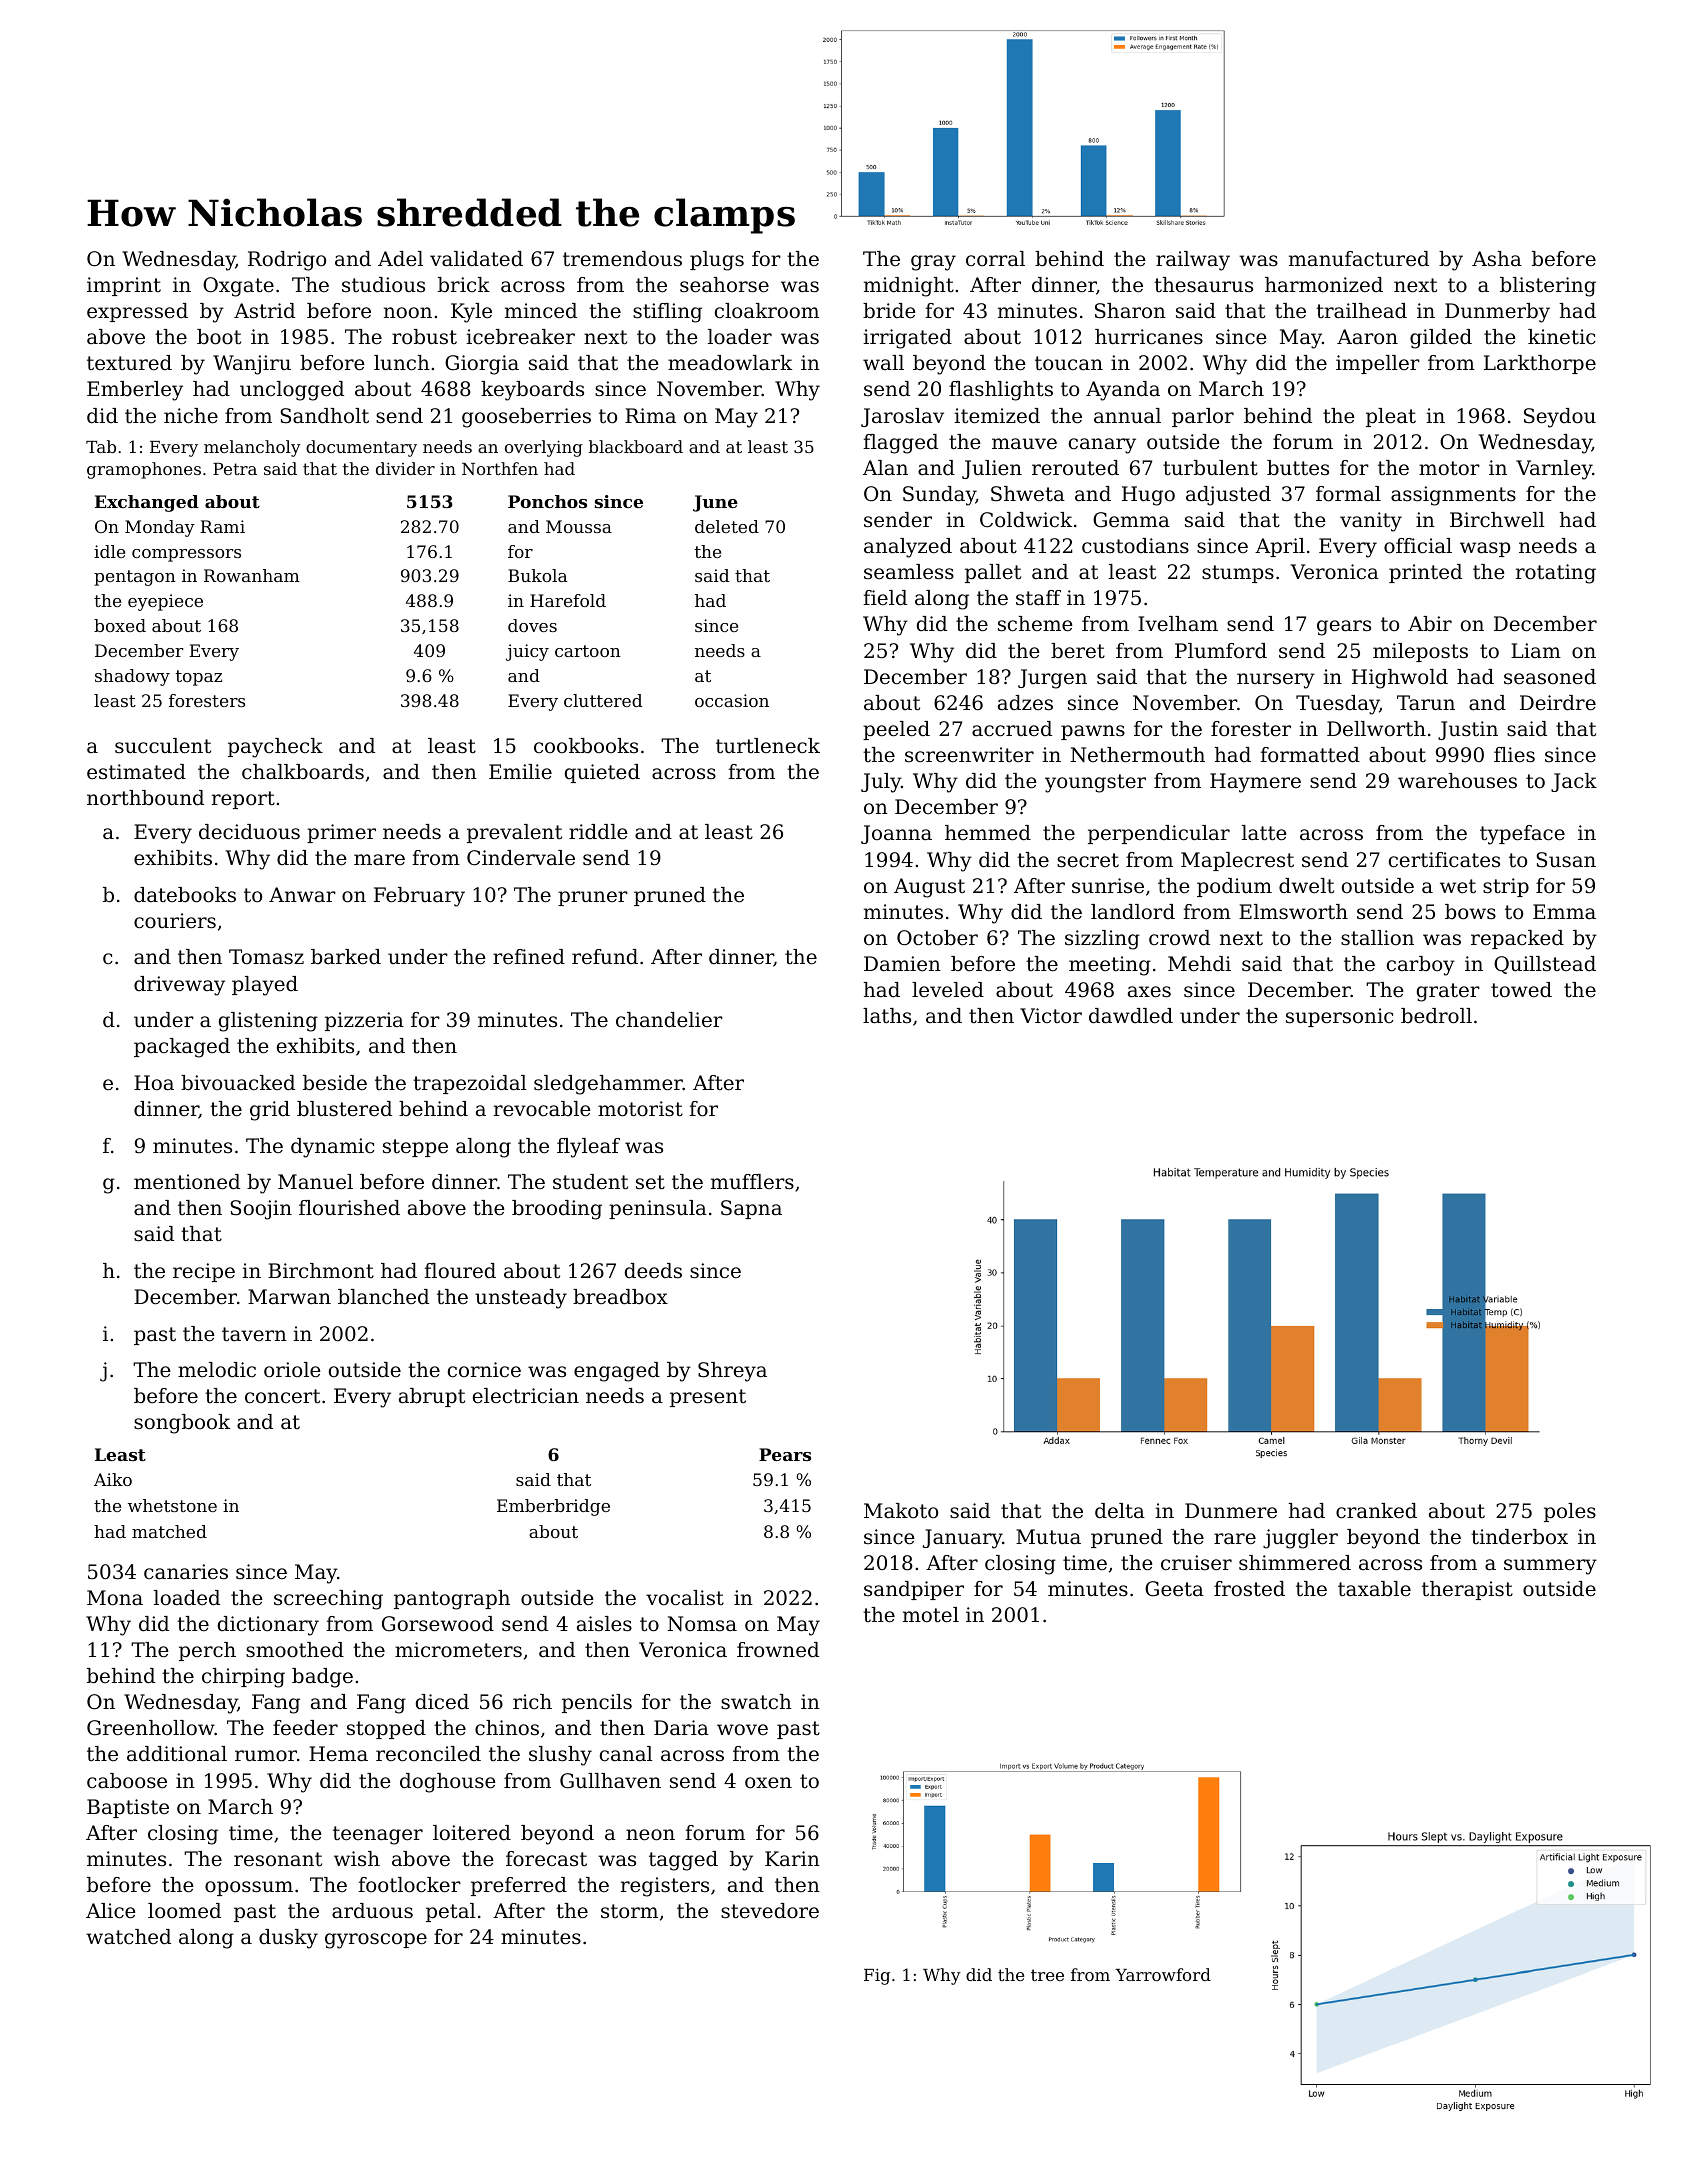  What do you see at coordinates (163, 746) in the page?
I see `succulent` at bounding box center [163, 746].
